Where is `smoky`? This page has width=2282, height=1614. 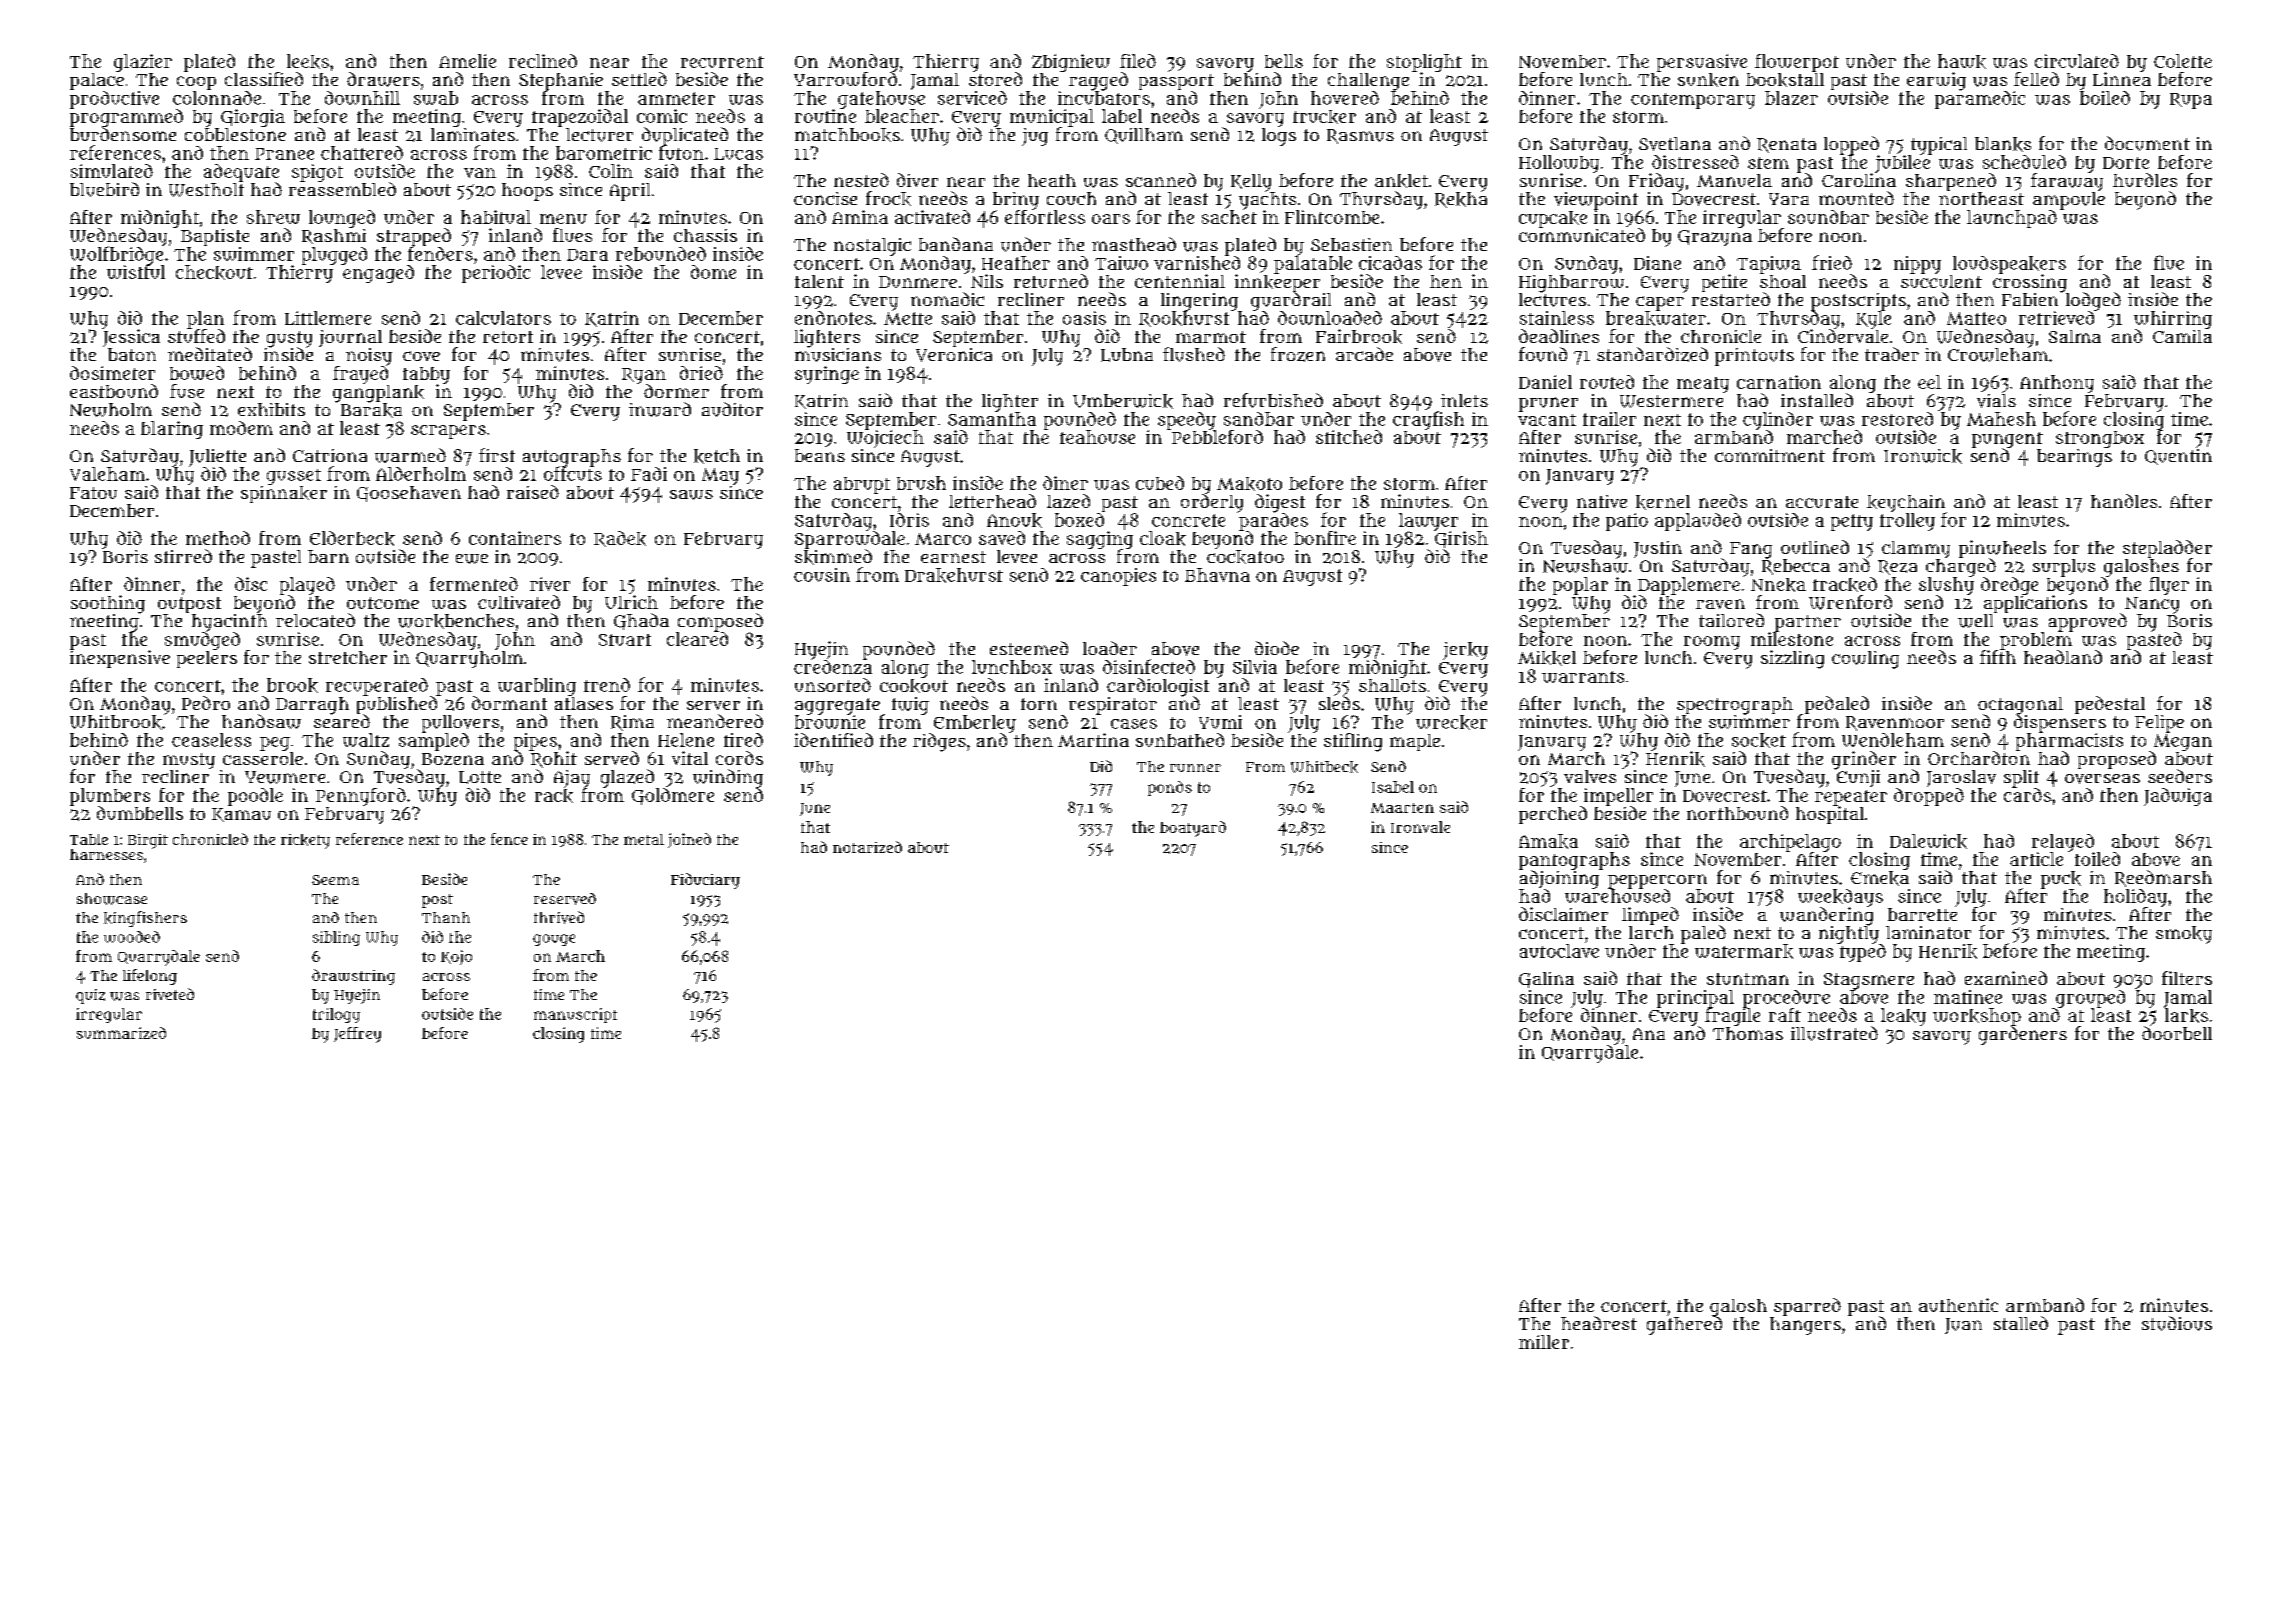
smoky is located at coordinates (2184, 935).
